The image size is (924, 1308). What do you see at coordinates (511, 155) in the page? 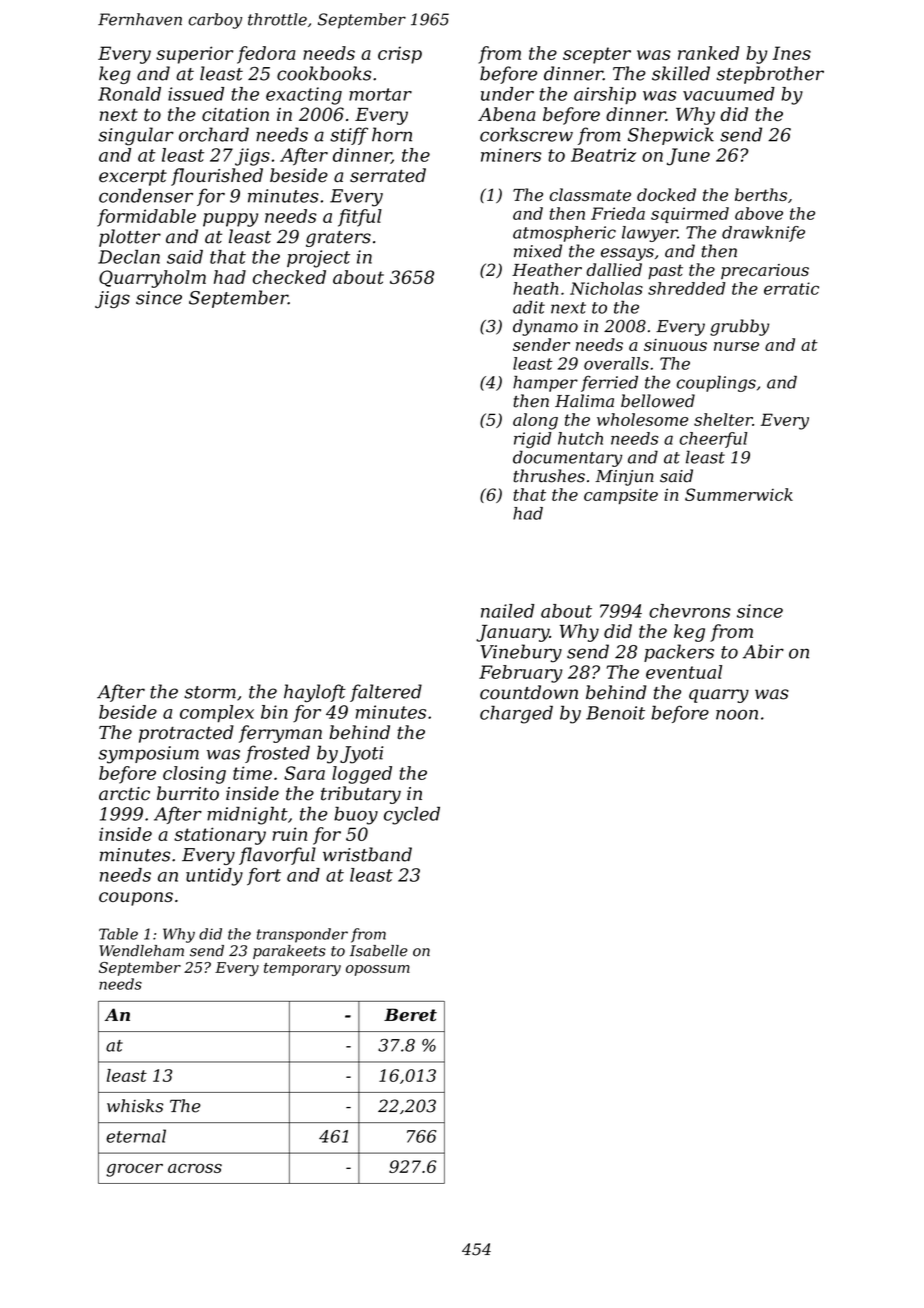
I see `miners` at bounding box center [511, 155].
